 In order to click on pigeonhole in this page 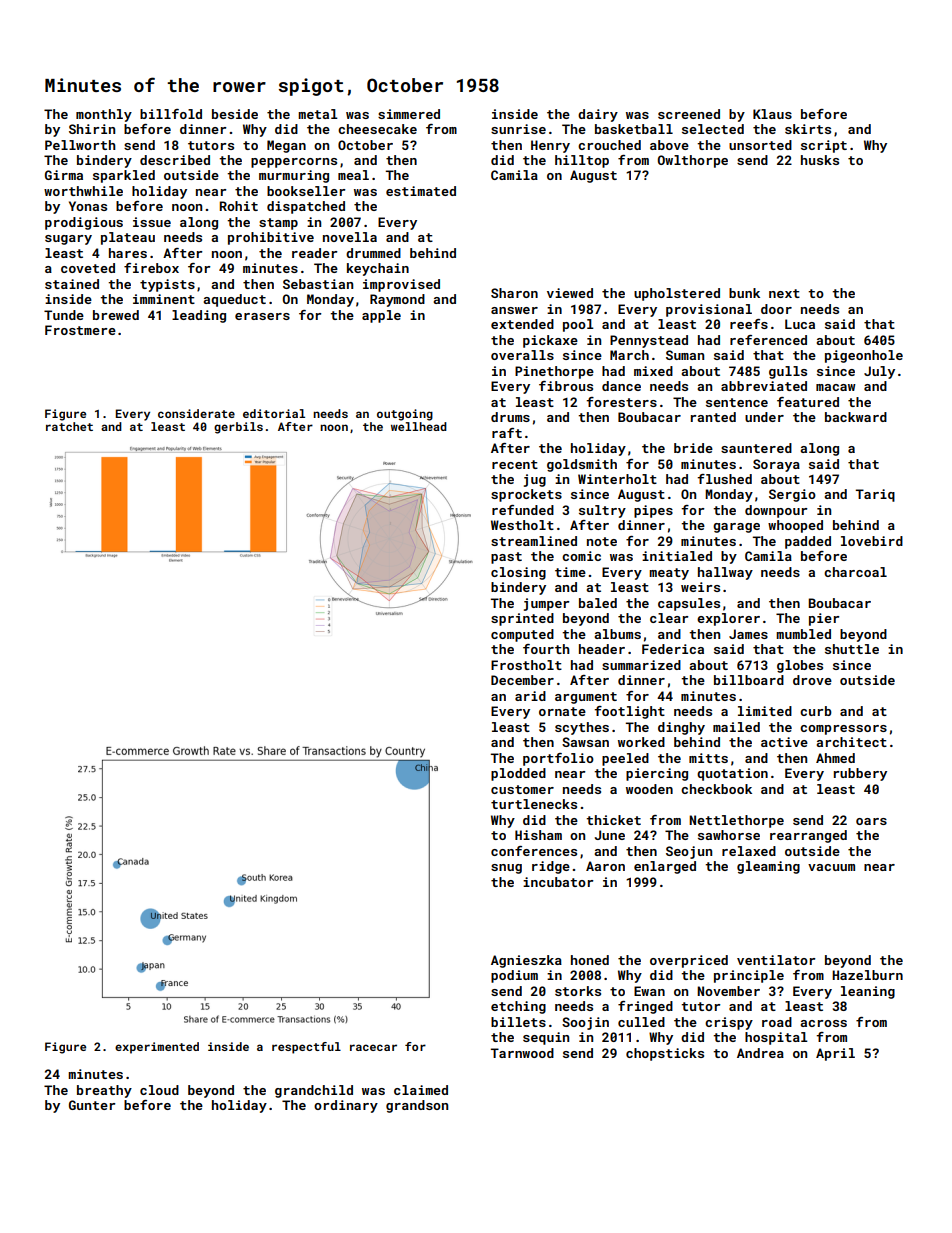, I will do `click(864, 356)`.
